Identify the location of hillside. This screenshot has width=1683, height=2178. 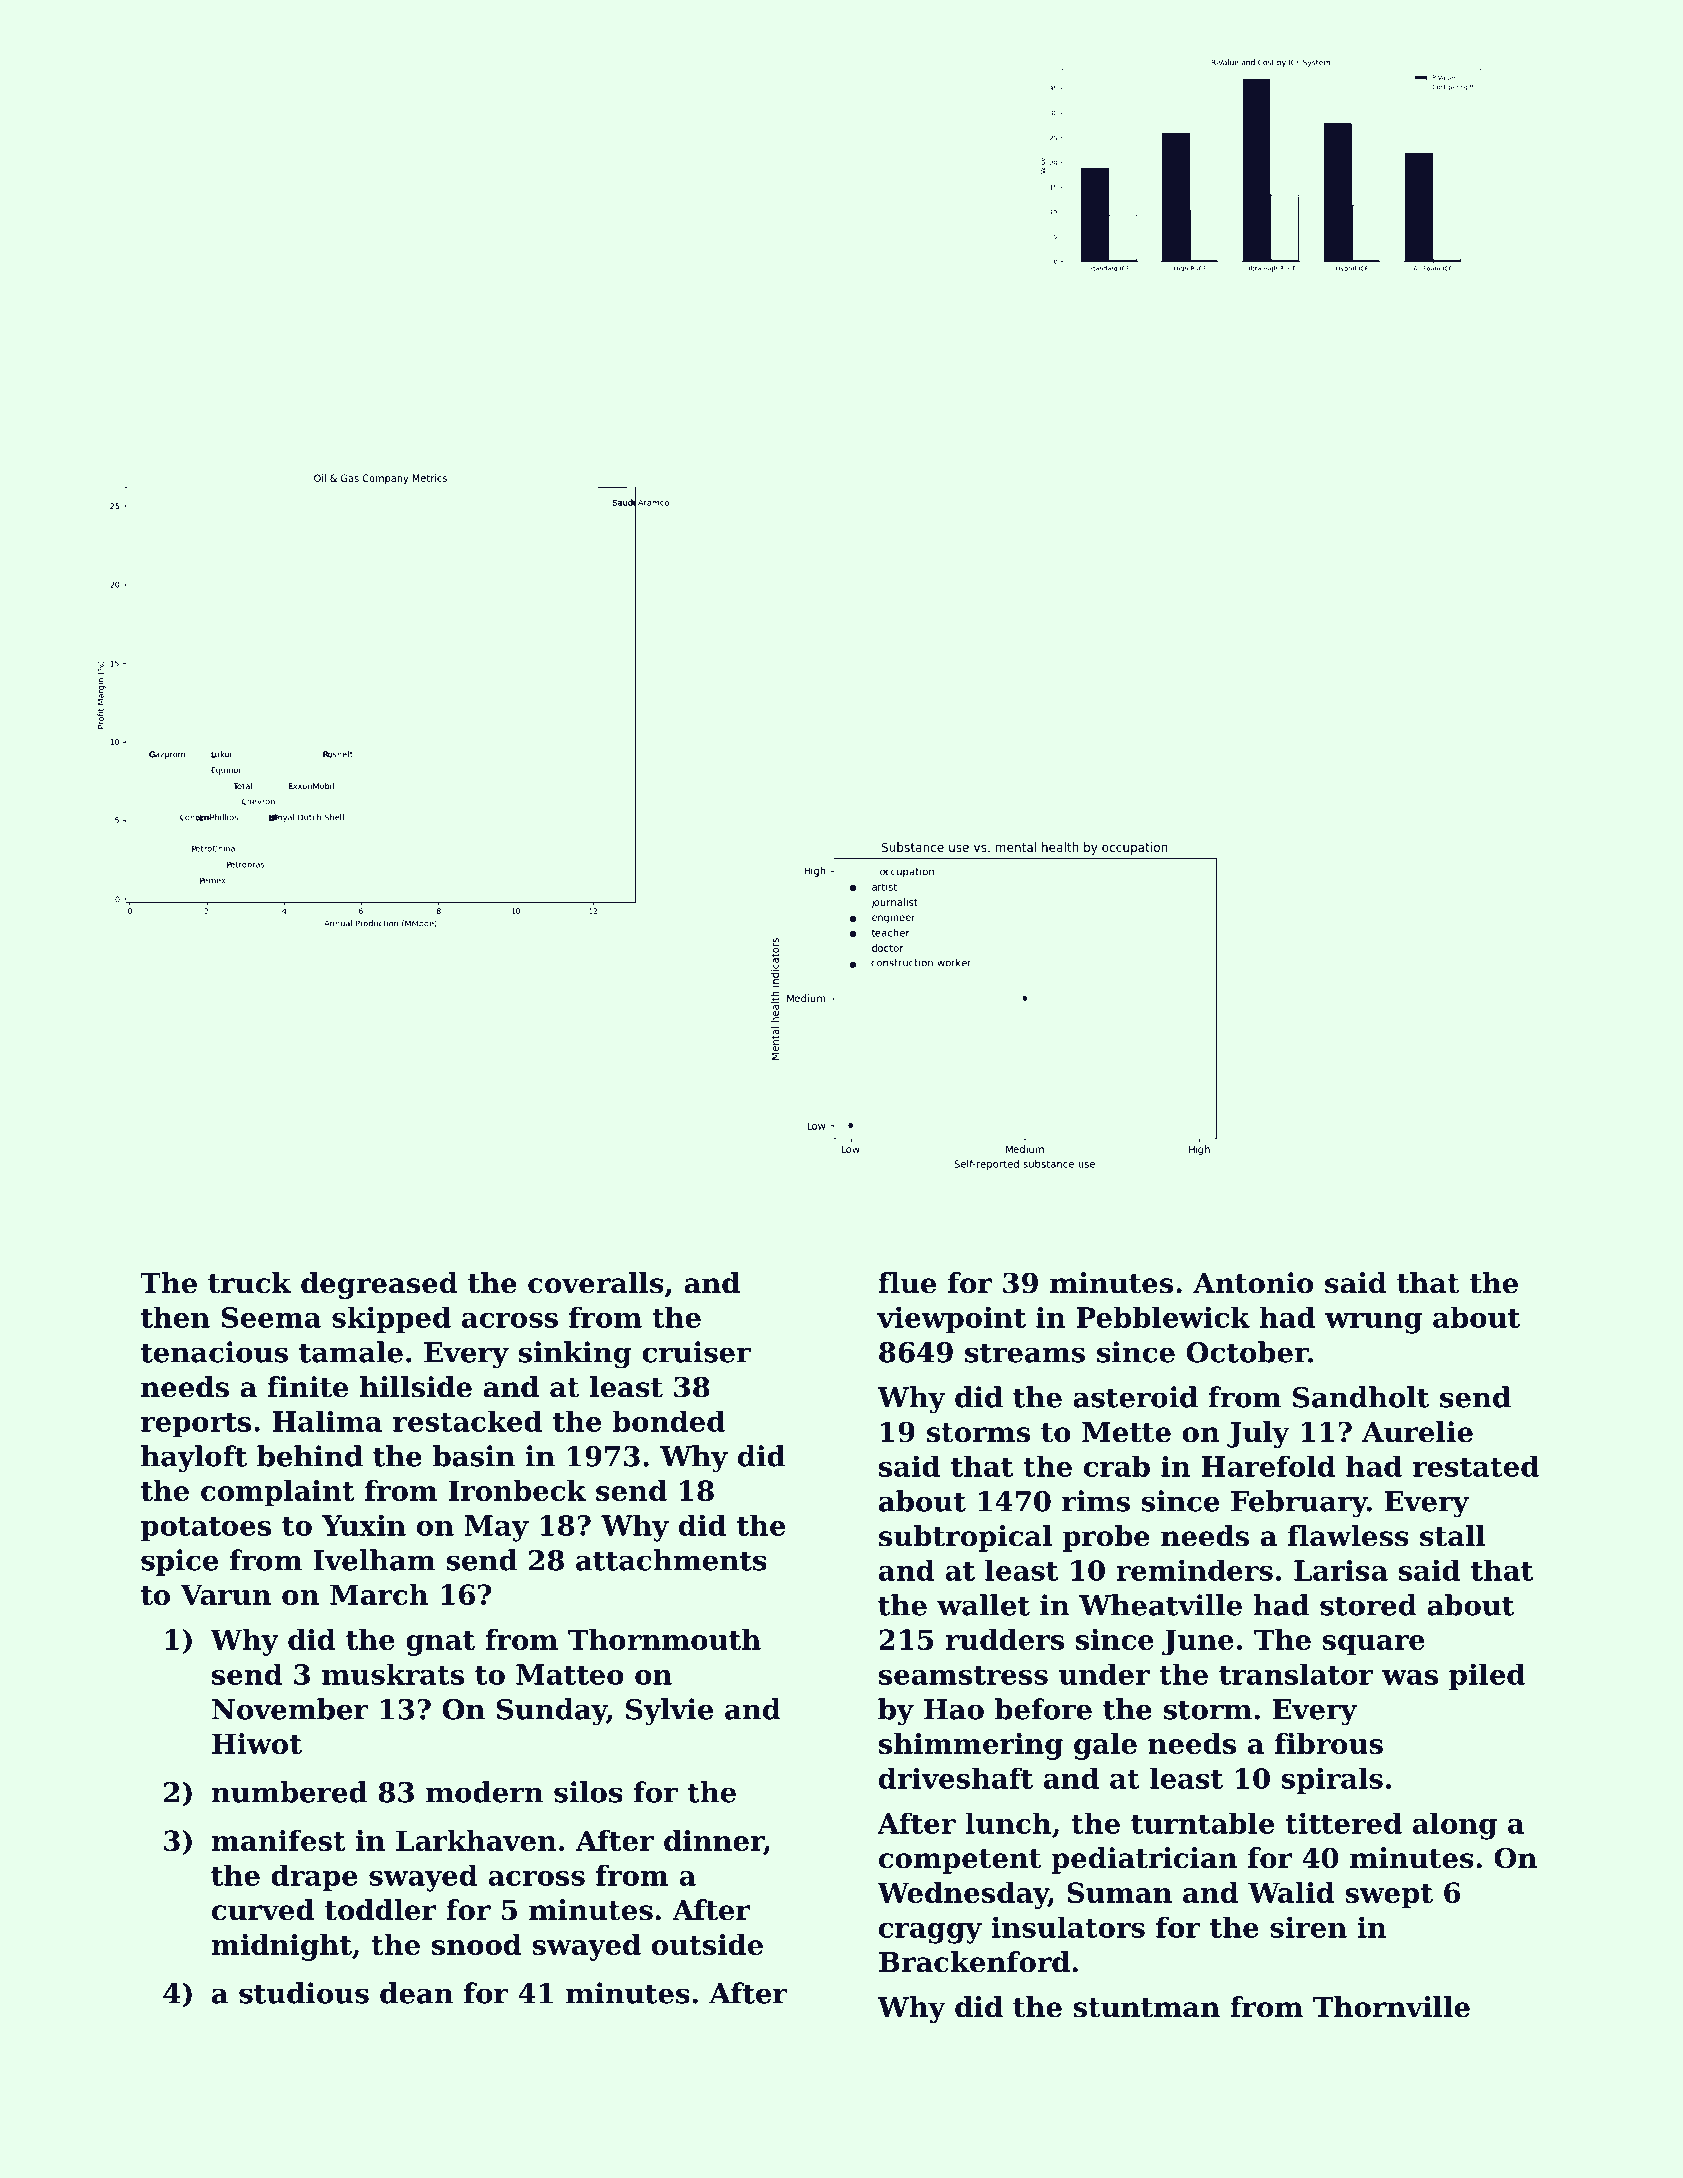
(416, 1387).
